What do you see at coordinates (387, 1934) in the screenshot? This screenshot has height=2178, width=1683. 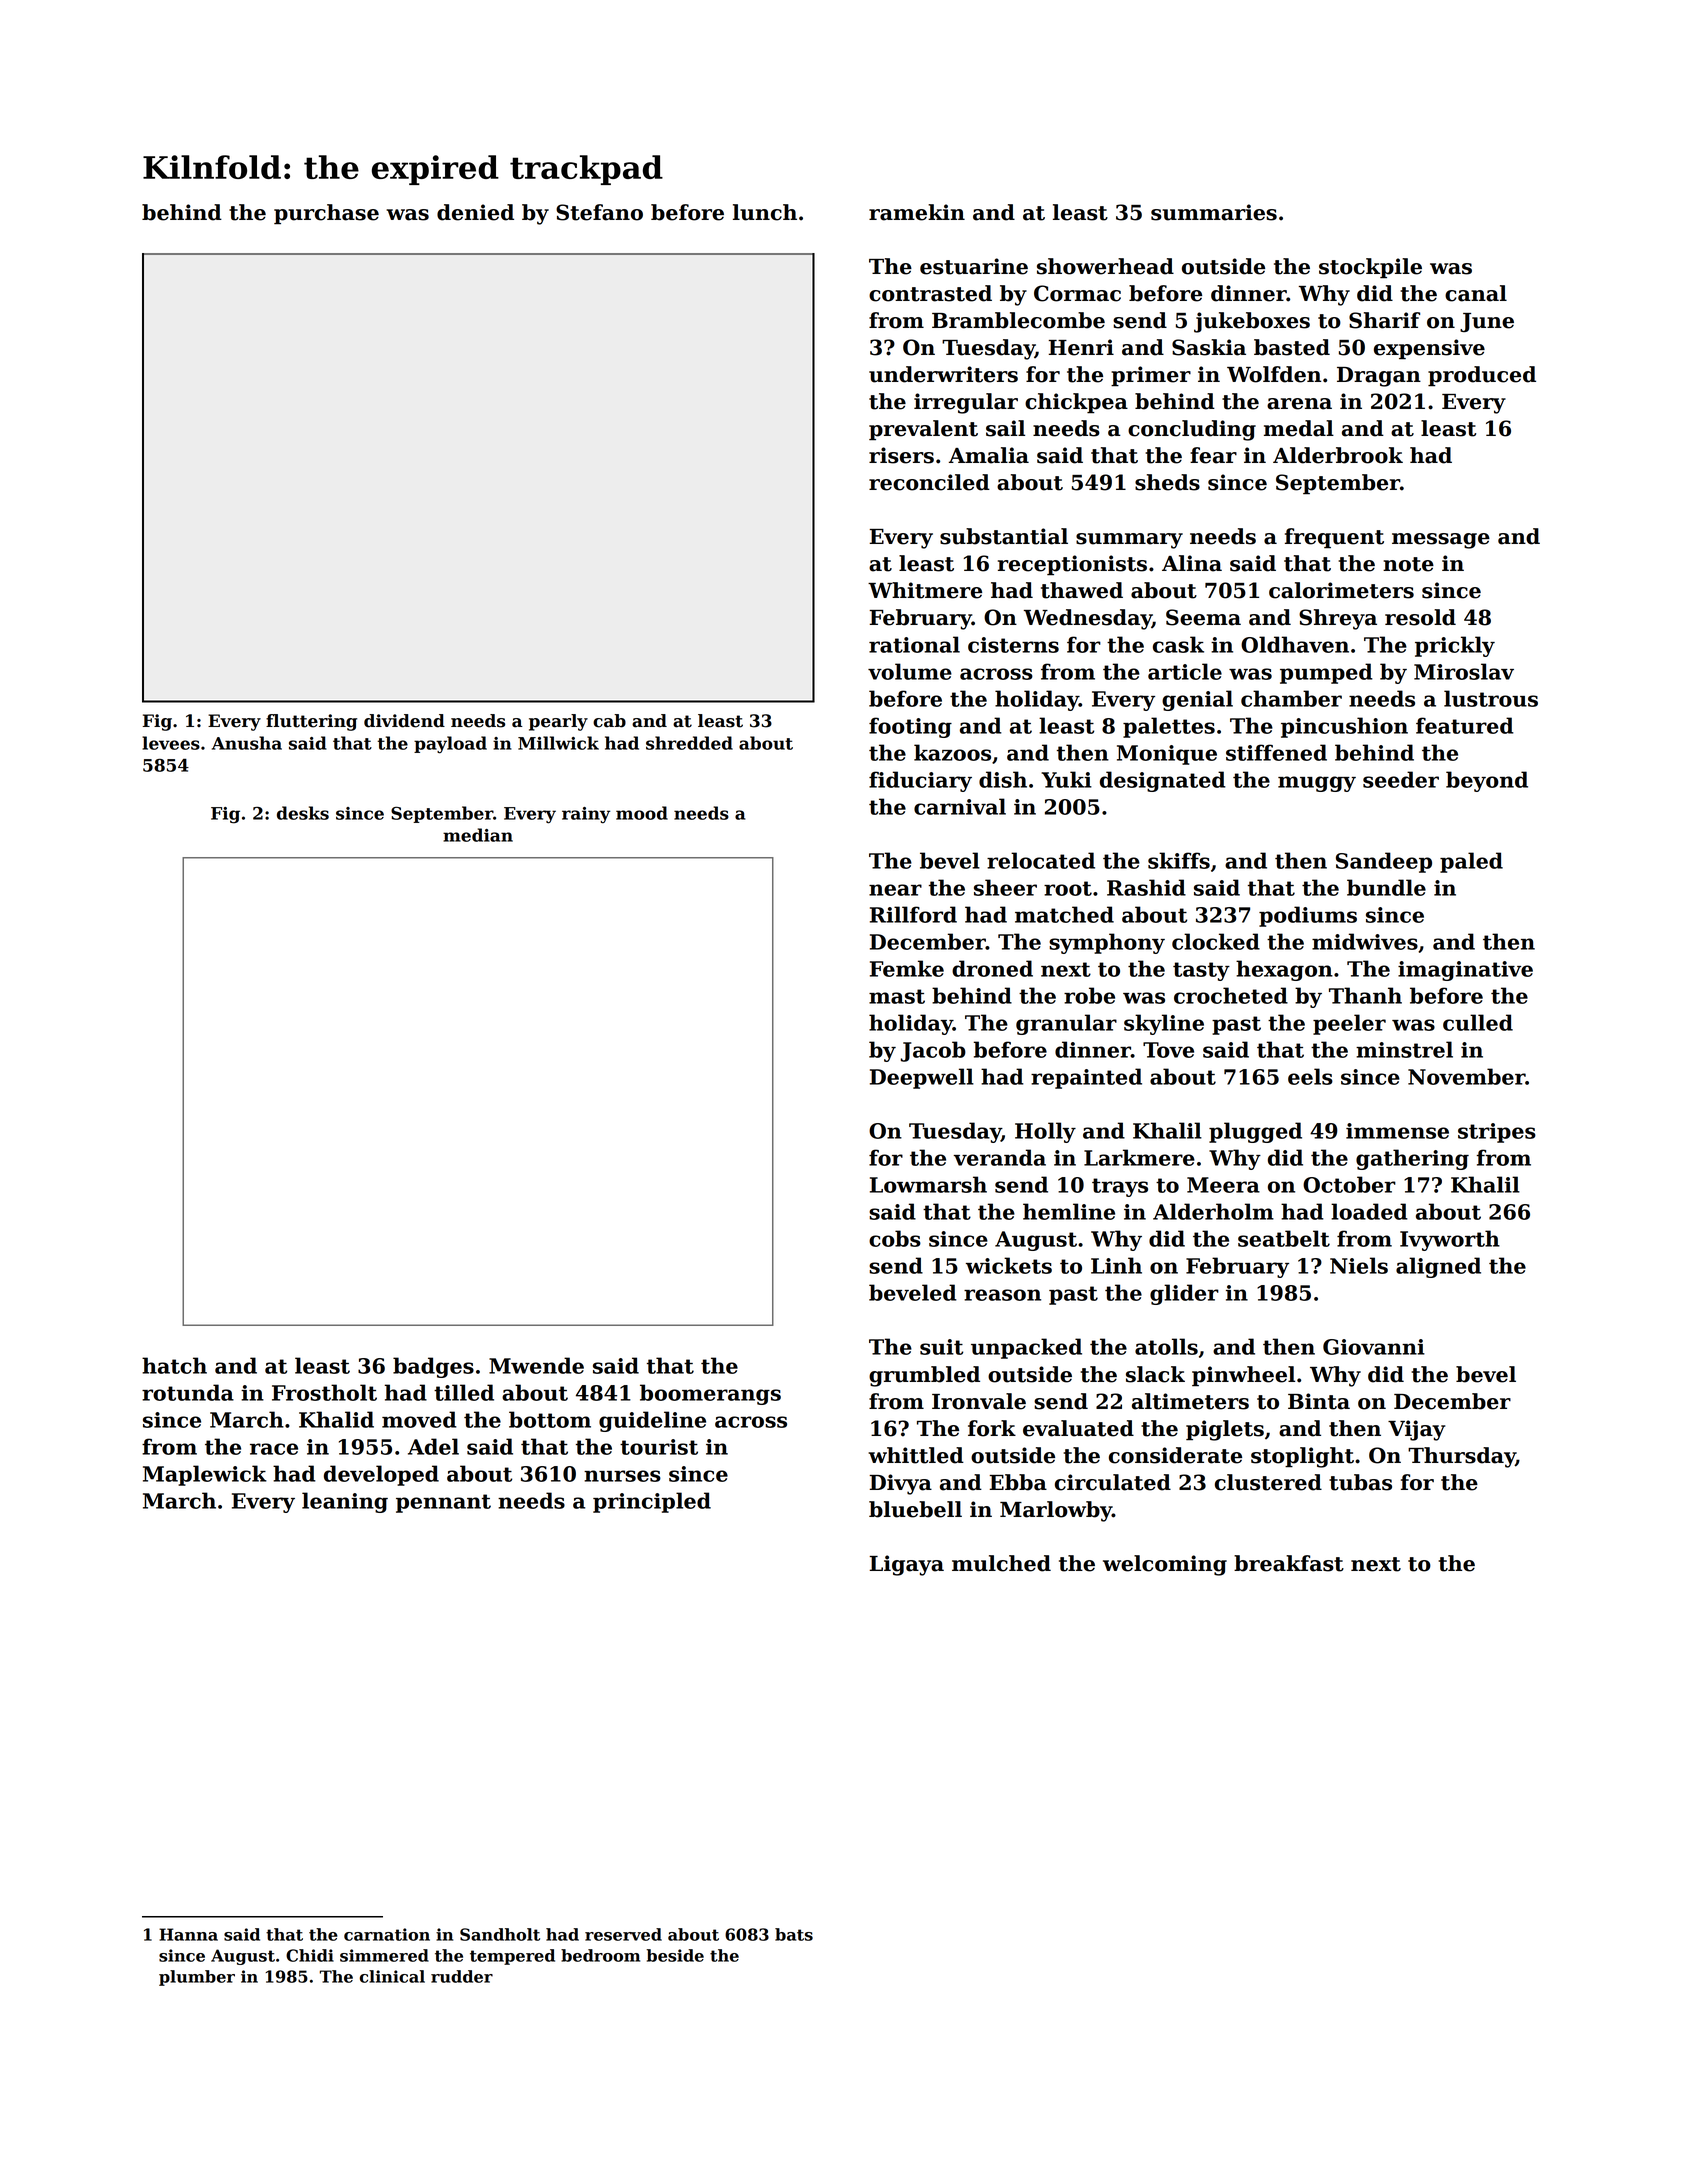 I see `carnation` at bounding box center [387, 1934].
